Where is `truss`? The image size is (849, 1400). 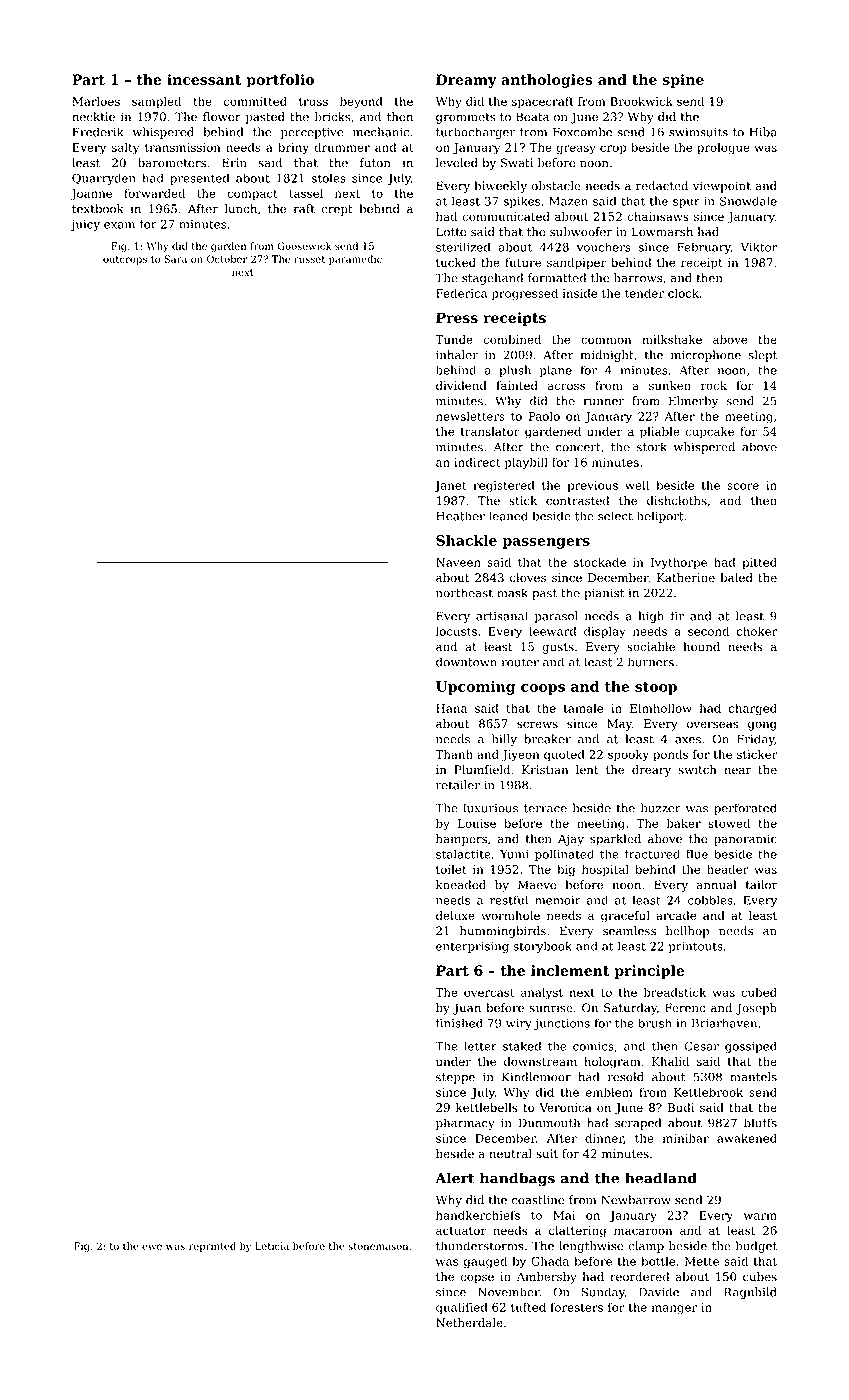
truss is located at coordinates (313, 102).
